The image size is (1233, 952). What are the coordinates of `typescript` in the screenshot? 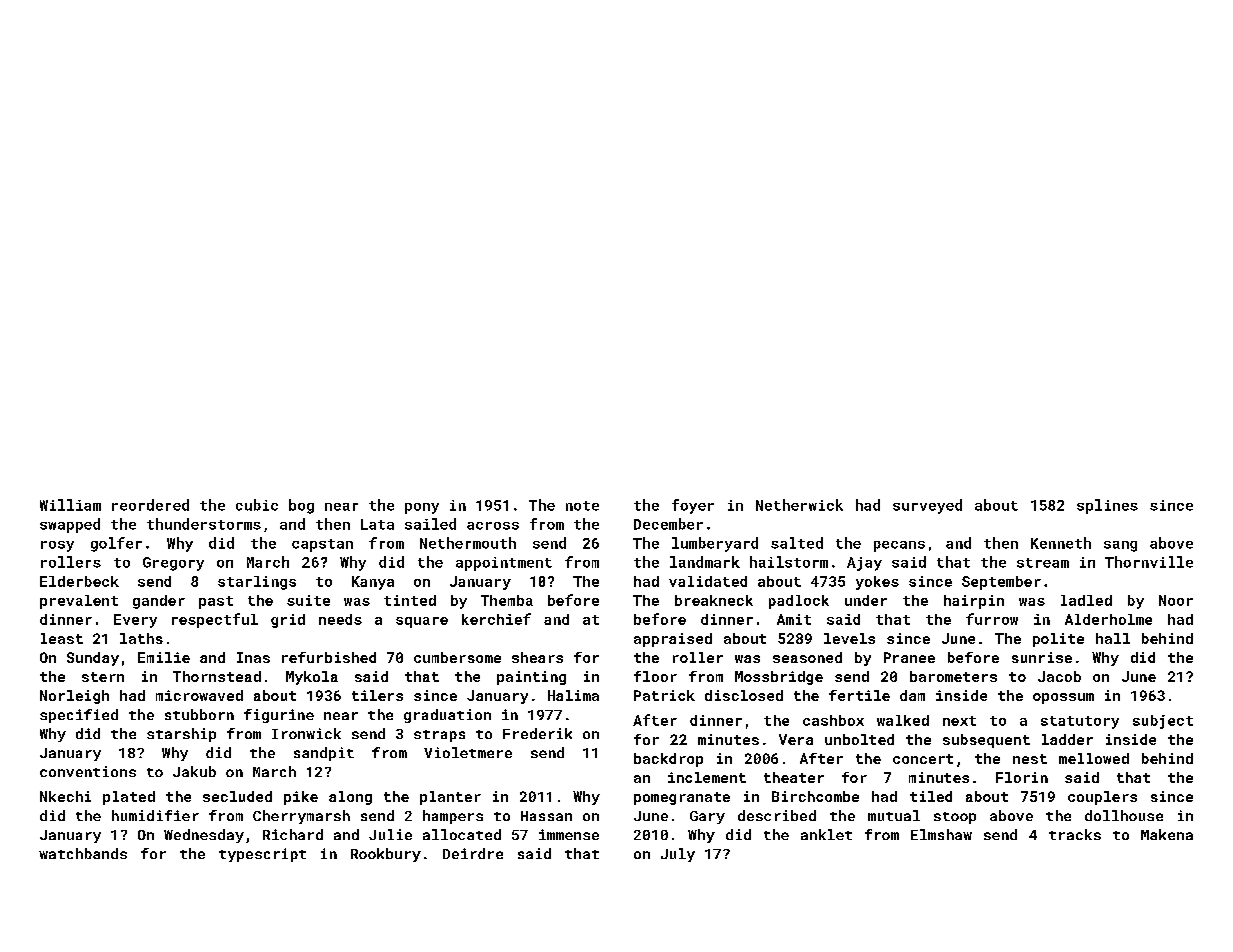 It's located at (262, 855).
